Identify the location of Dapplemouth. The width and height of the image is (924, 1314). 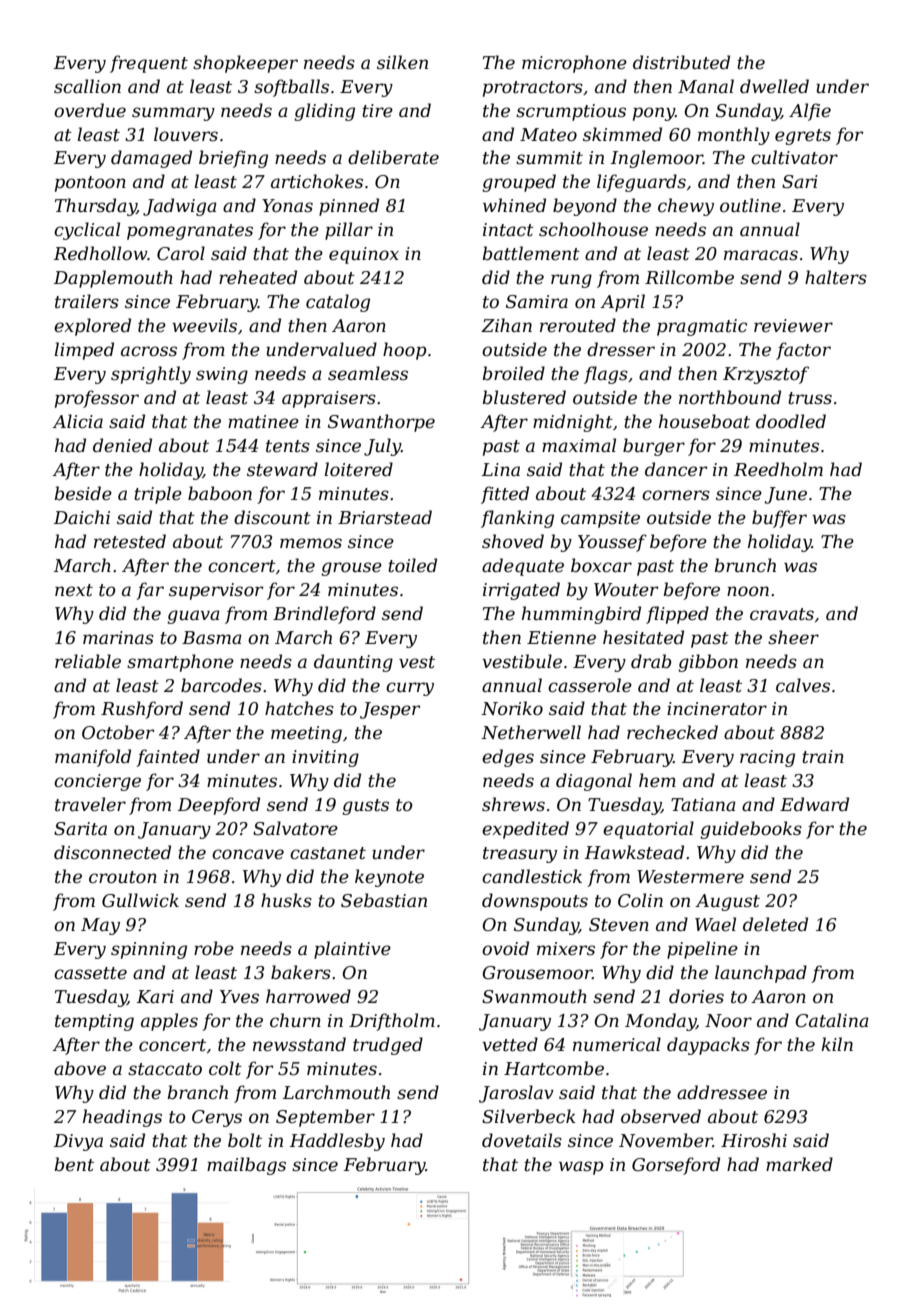
(113, 279).
